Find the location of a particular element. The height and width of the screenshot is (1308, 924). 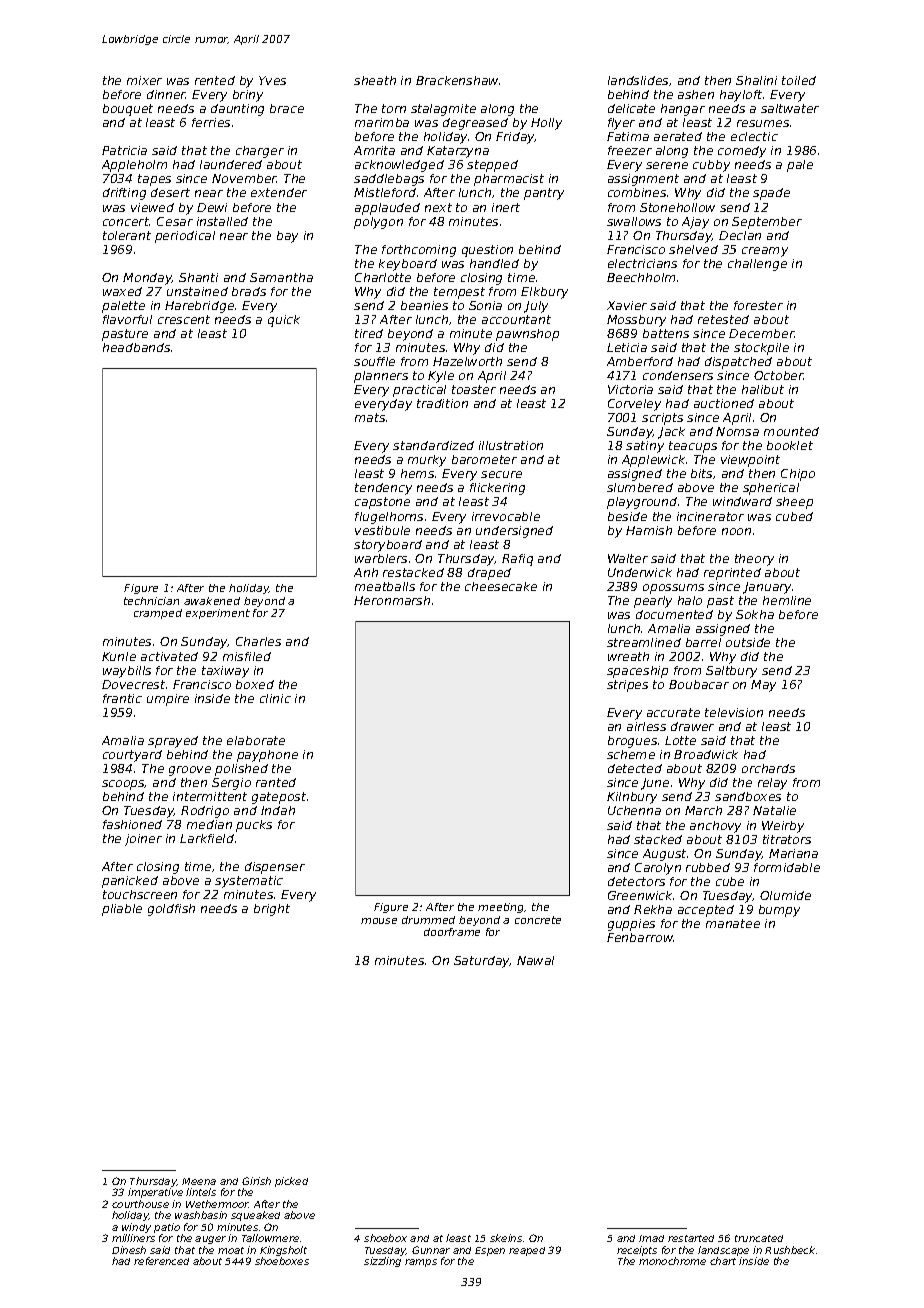

activated is located at coordinates (169, 656).
